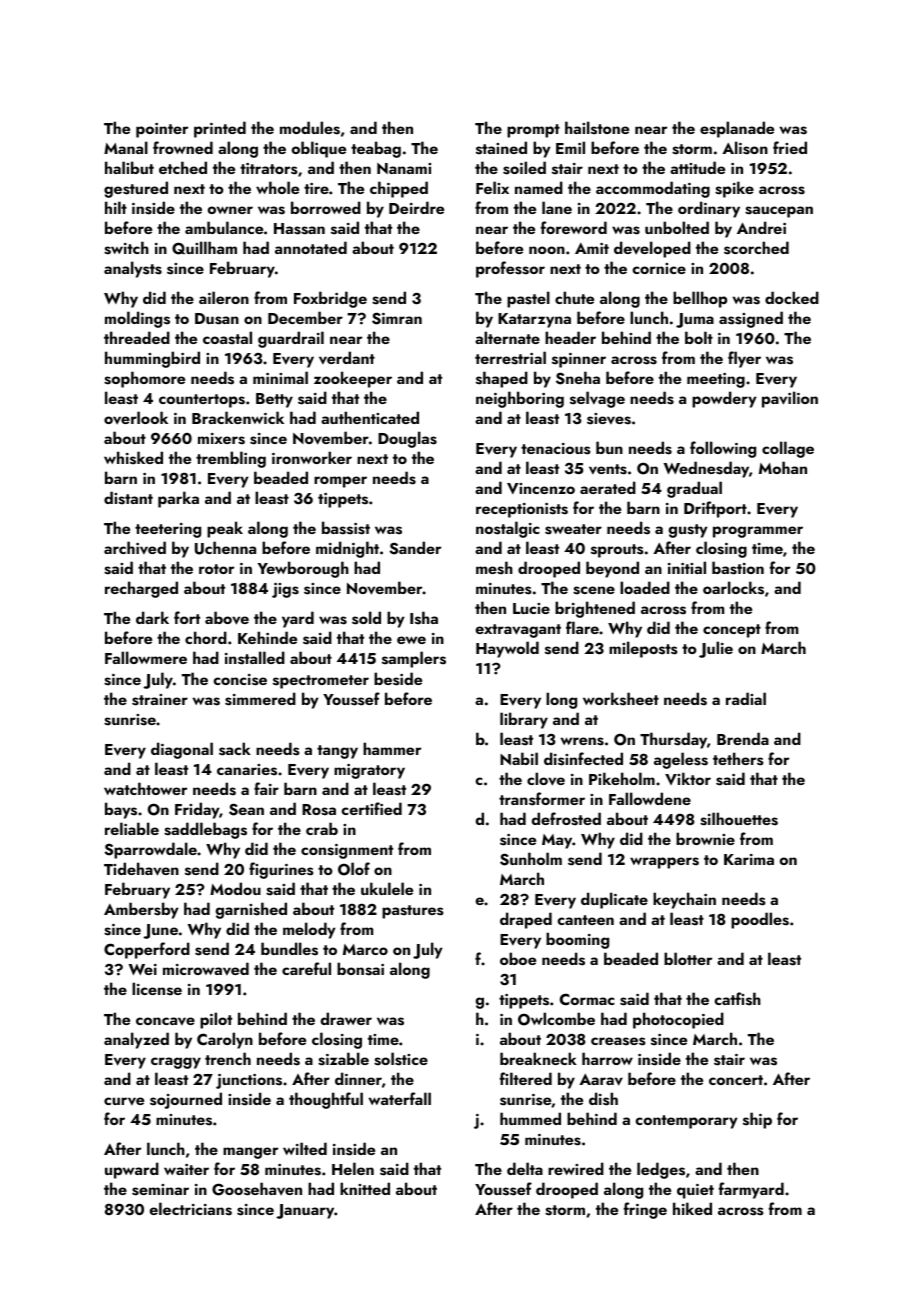  Describe the element at coordinates (392, 748) in the document. I see `hammer` at that location.
